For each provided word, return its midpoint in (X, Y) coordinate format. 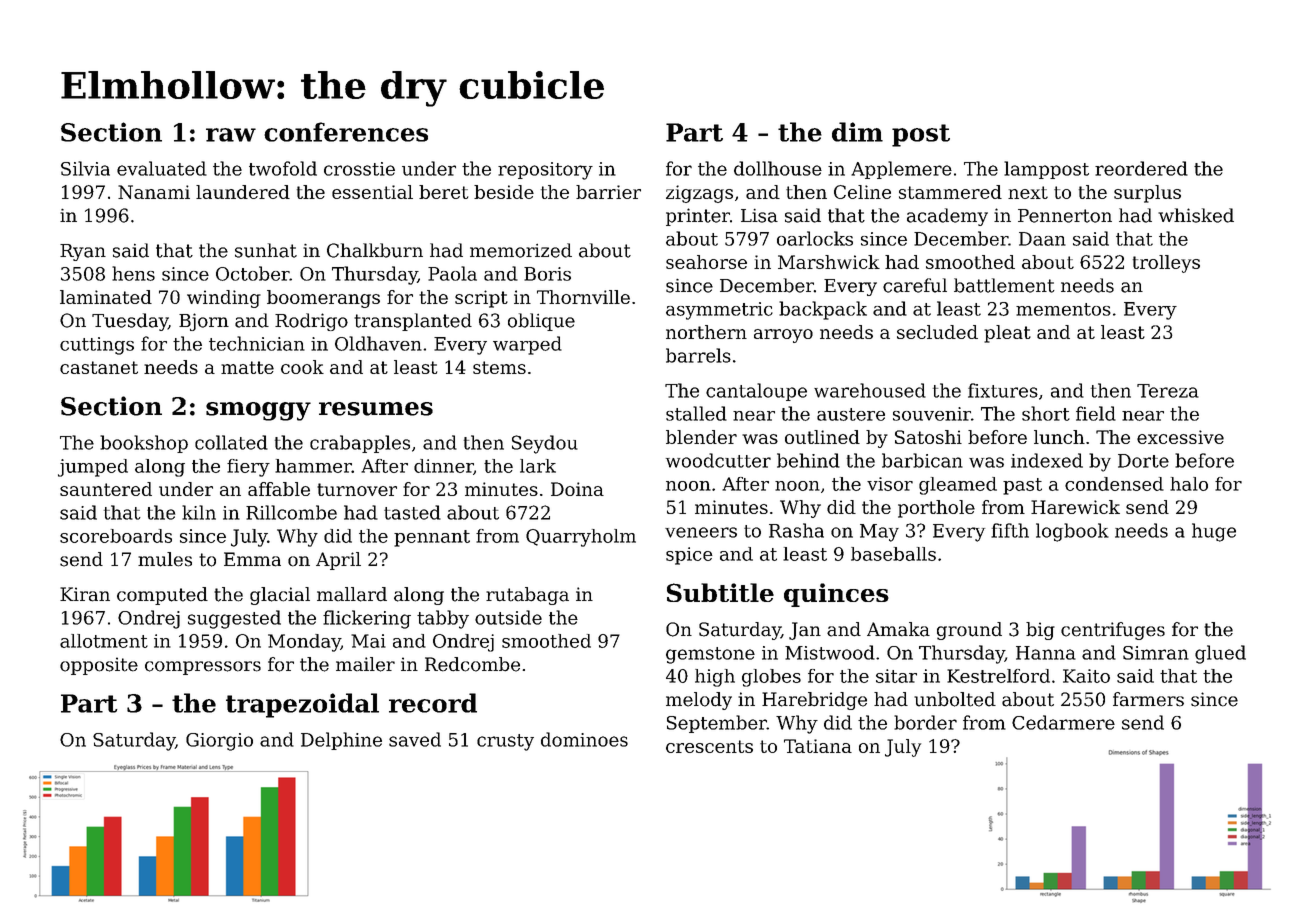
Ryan (83, 252)
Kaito (1086, 676)
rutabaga (527, 596)
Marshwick (829, 262)
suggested (234, 619)
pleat (1007, 334)
